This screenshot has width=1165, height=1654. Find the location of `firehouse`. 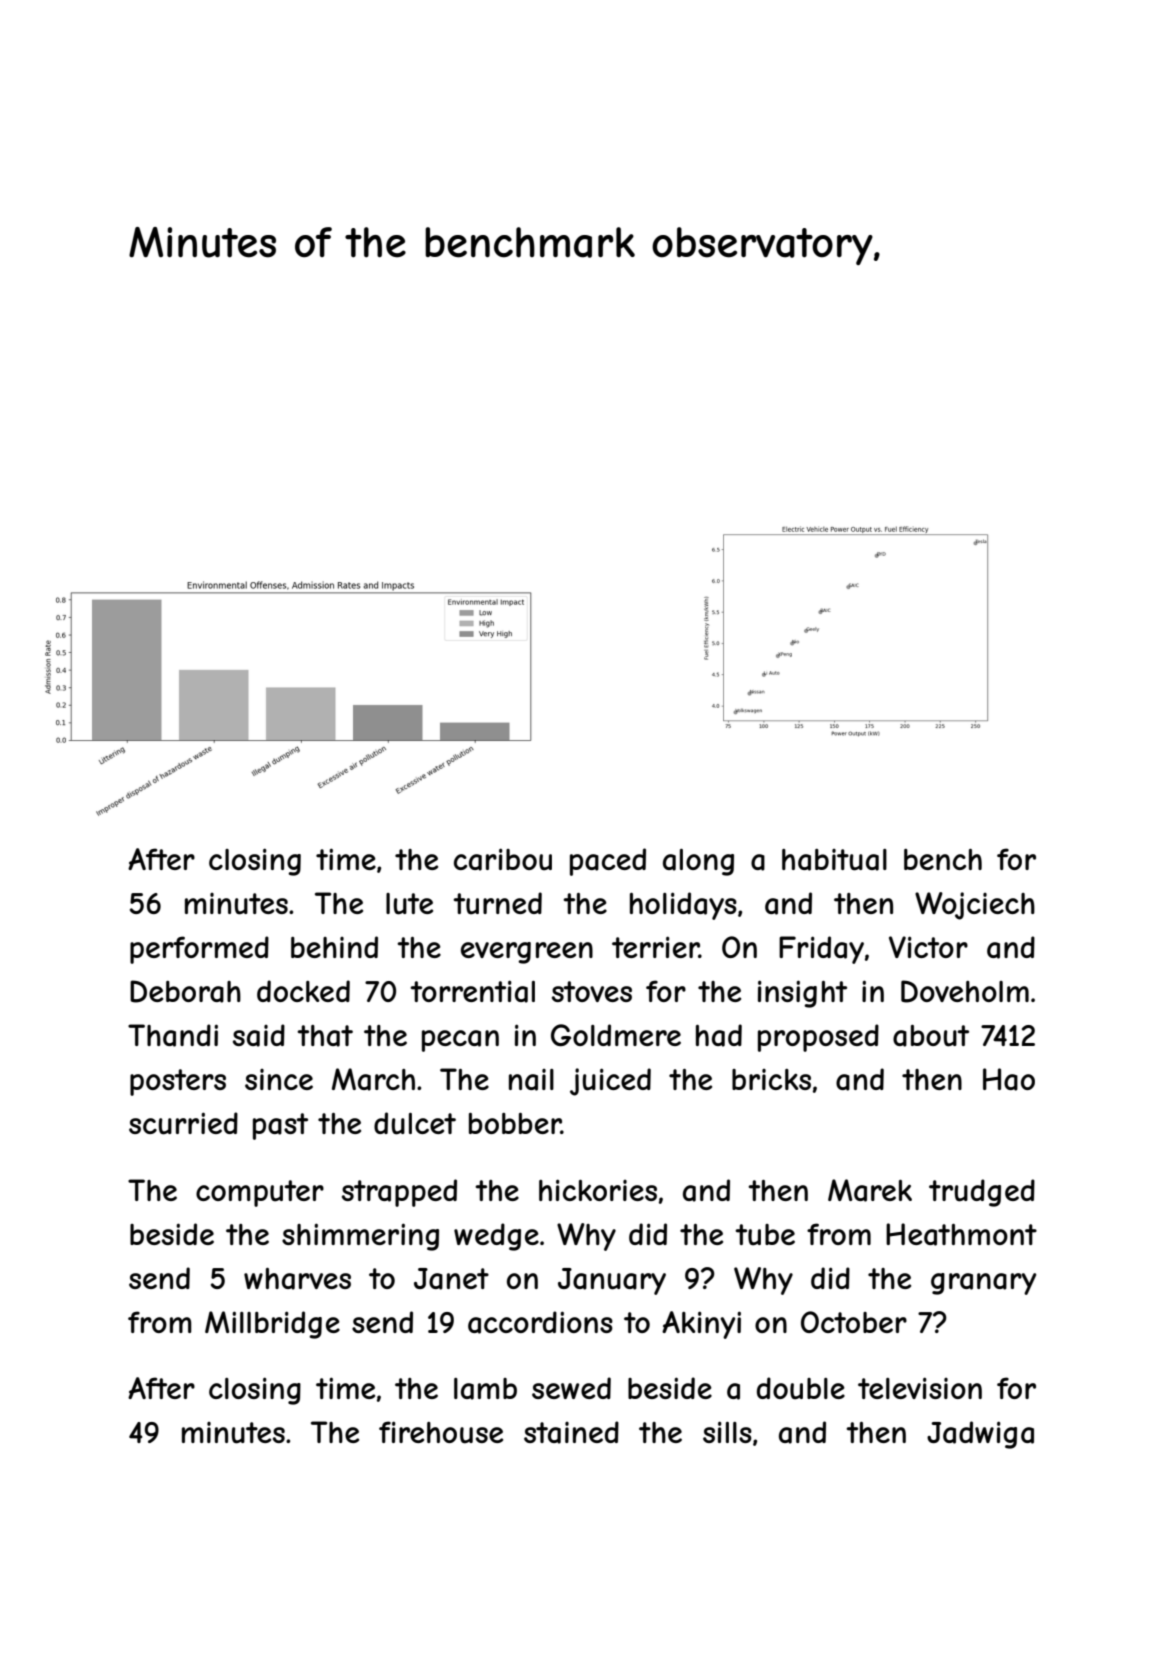

firehouse is located at coordinates (441, 1432).
